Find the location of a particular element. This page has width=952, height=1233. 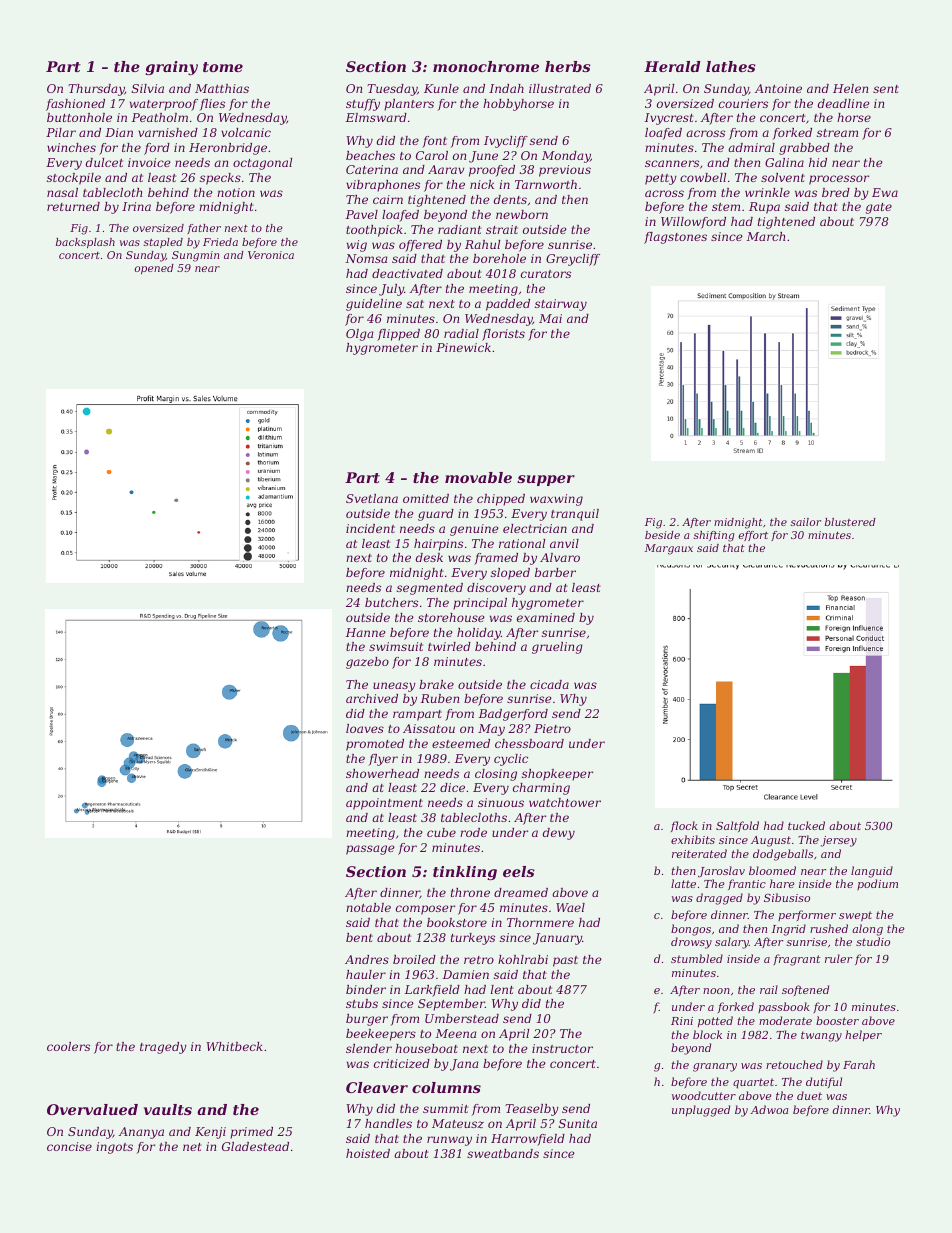

notion is located at coordinates (236, 192).
